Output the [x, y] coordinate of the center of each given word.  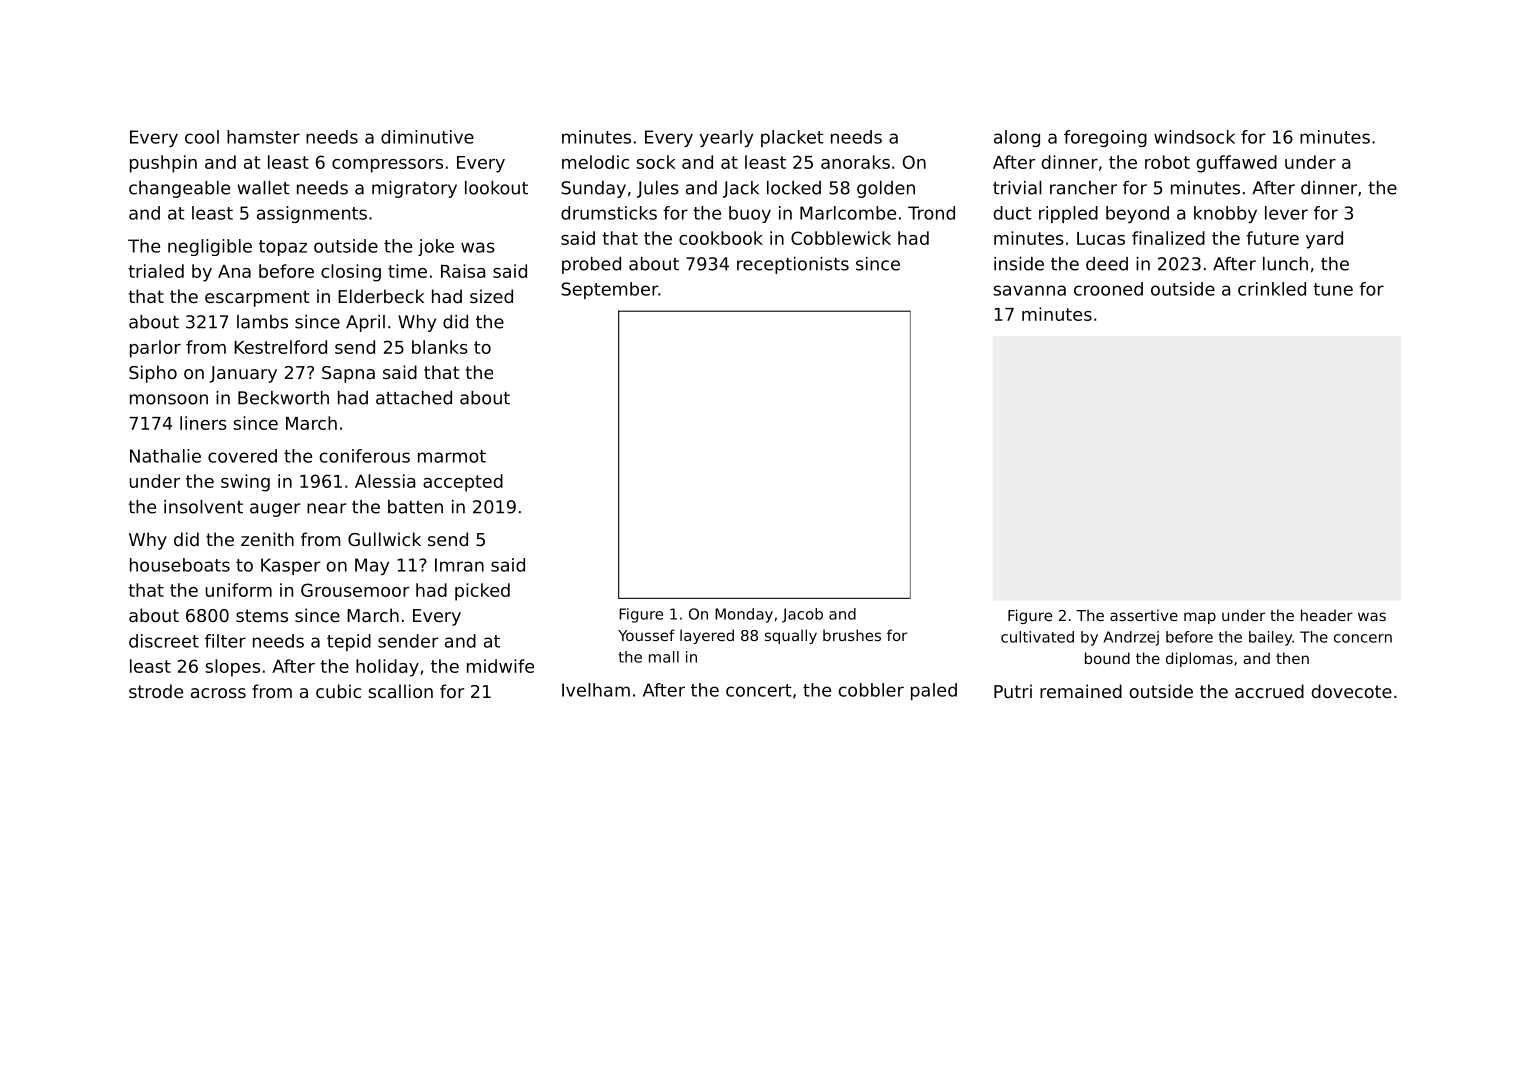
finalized [1168, 238]
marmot [452, 456]
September [609, 290]
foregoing [1105, 138]
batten [415, 507]
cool [202, 137]
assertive [1144, 615]
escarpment [257, 298]
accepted [463, 483]
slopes [232, 668]
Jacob [802, 615]
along [1017, 138]
